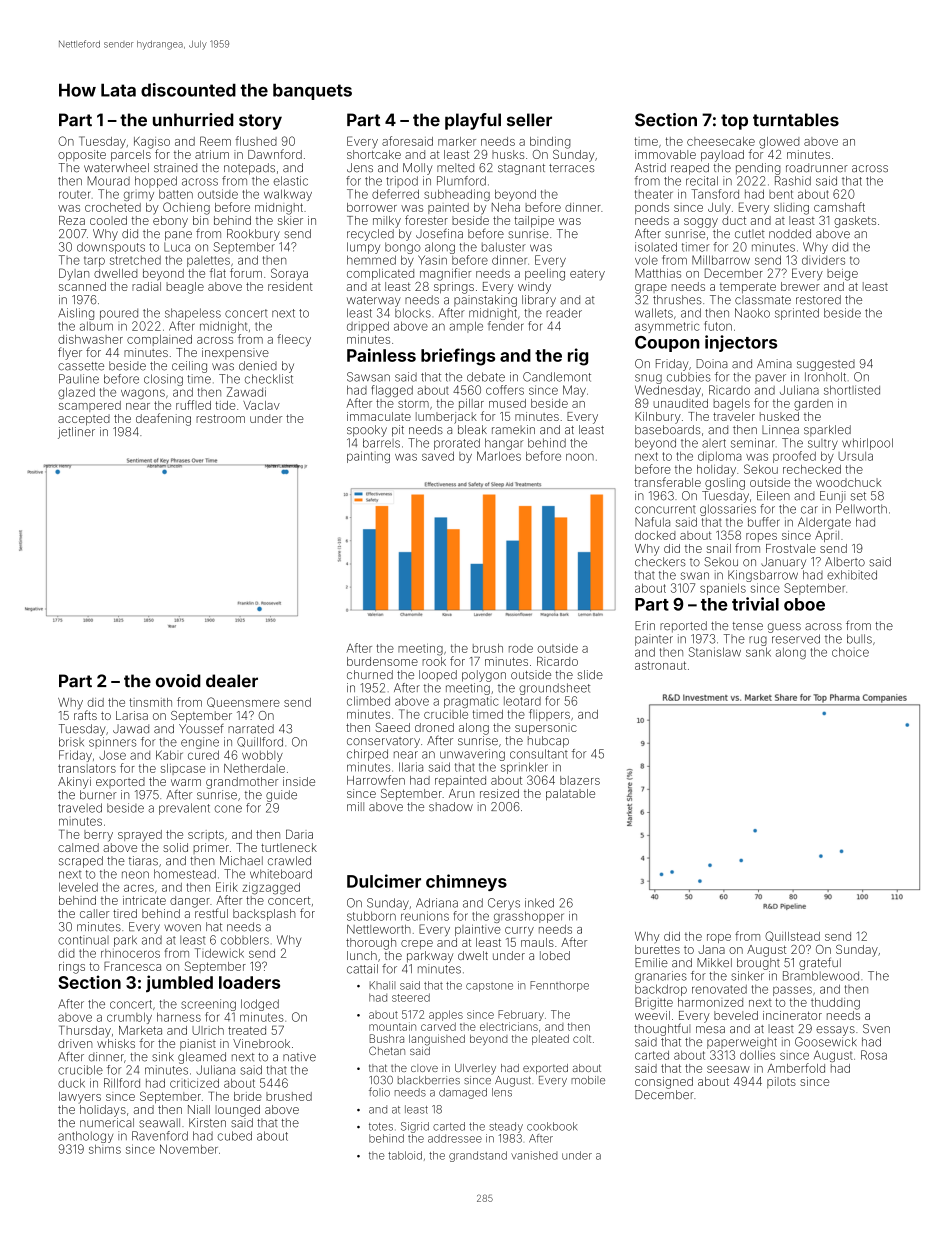  Describe the element at coordinates (438, 456) in the screenshot. I see `saved` at that location.
